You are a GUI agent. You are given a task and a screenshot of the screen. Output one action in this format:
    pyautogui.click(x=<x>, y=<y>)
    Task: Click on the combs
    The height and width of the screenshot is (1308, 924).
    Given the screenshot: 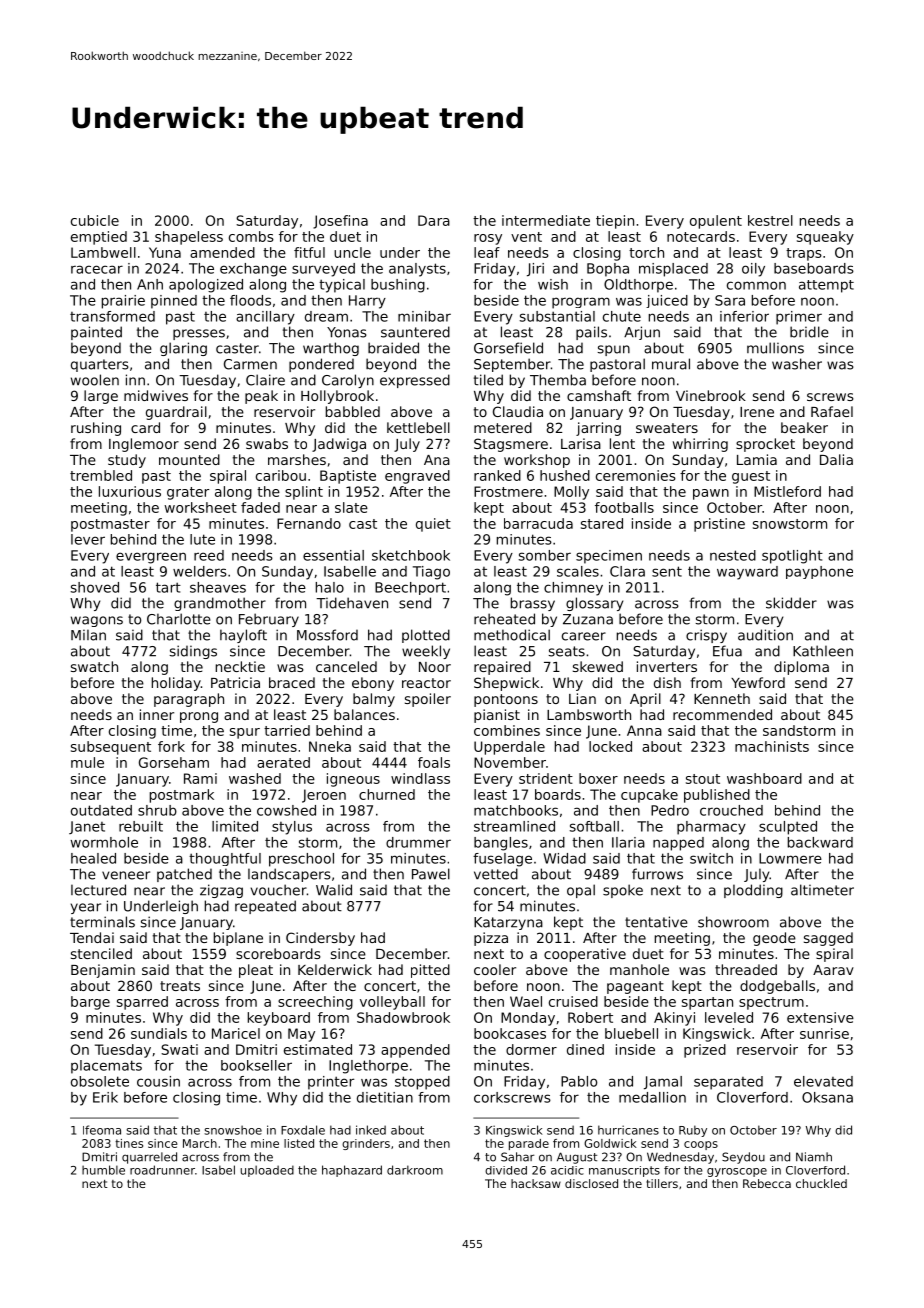 What is the action you would take?
    pyautogui.click(x=251, y=236)
